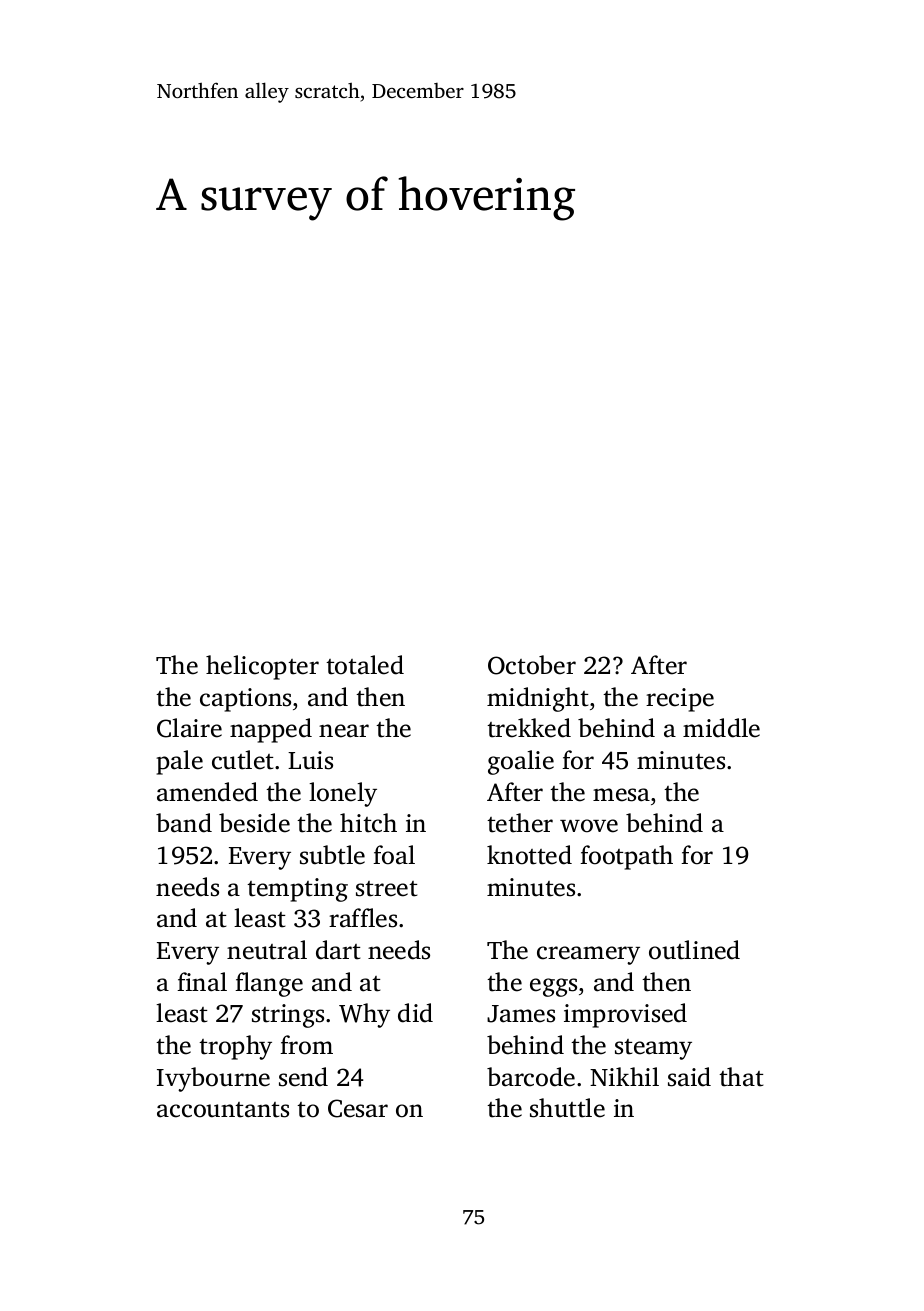 This screenshot has width=924, height=1311. I want to click on mesa, so click(621, 795).
